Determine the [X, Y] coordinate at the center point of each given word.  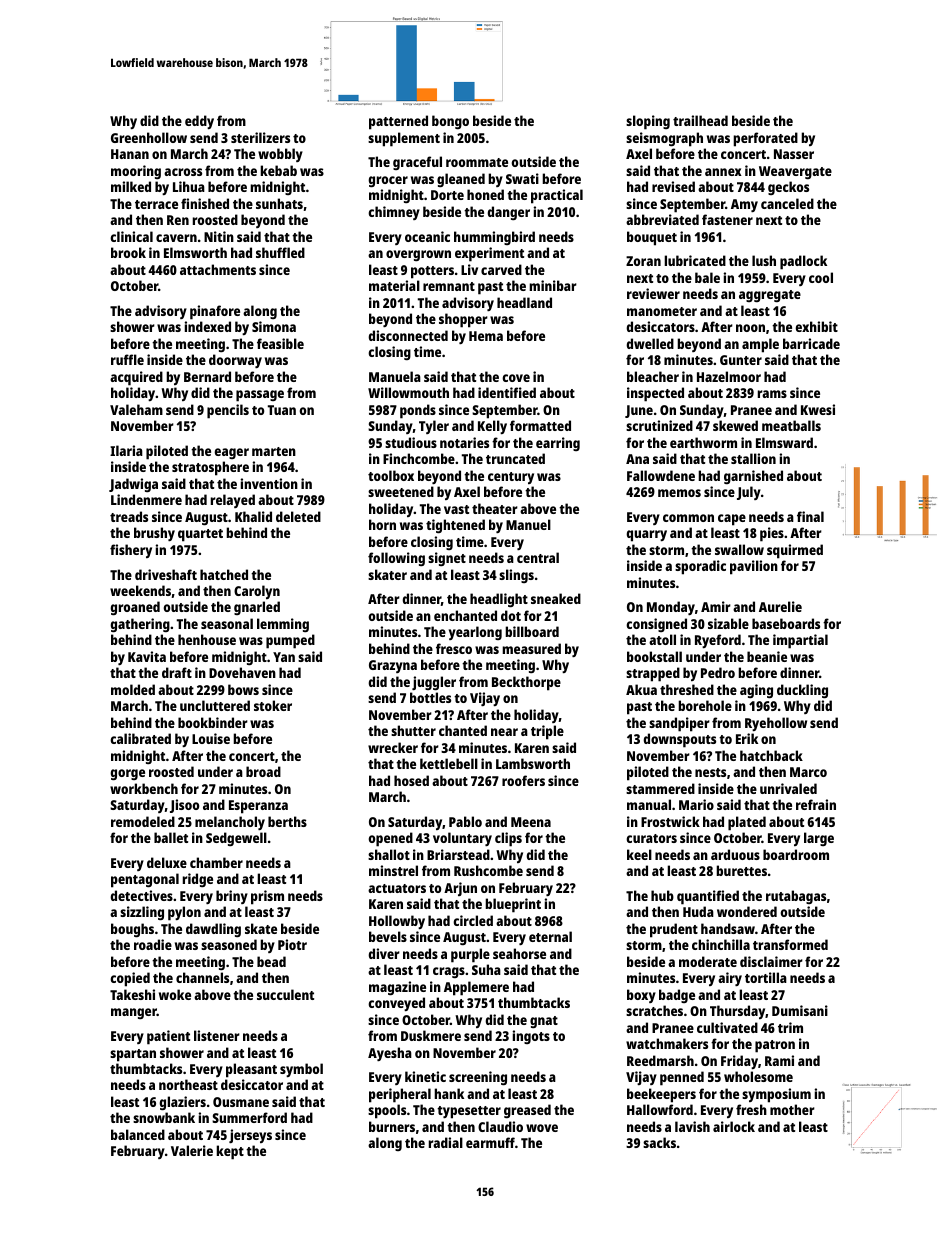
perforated [765, 139]
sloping [648, 122]
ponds [418, 411]
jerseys [250, 1136]
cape [732, 520]
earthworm [703, 442]
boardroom [796, 854]
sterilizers [260, 137]
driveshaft [166, 574]
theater [495, 508]
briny [232, 897]
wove [542, 1128]
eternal [550, 936]
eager [232, 453]
